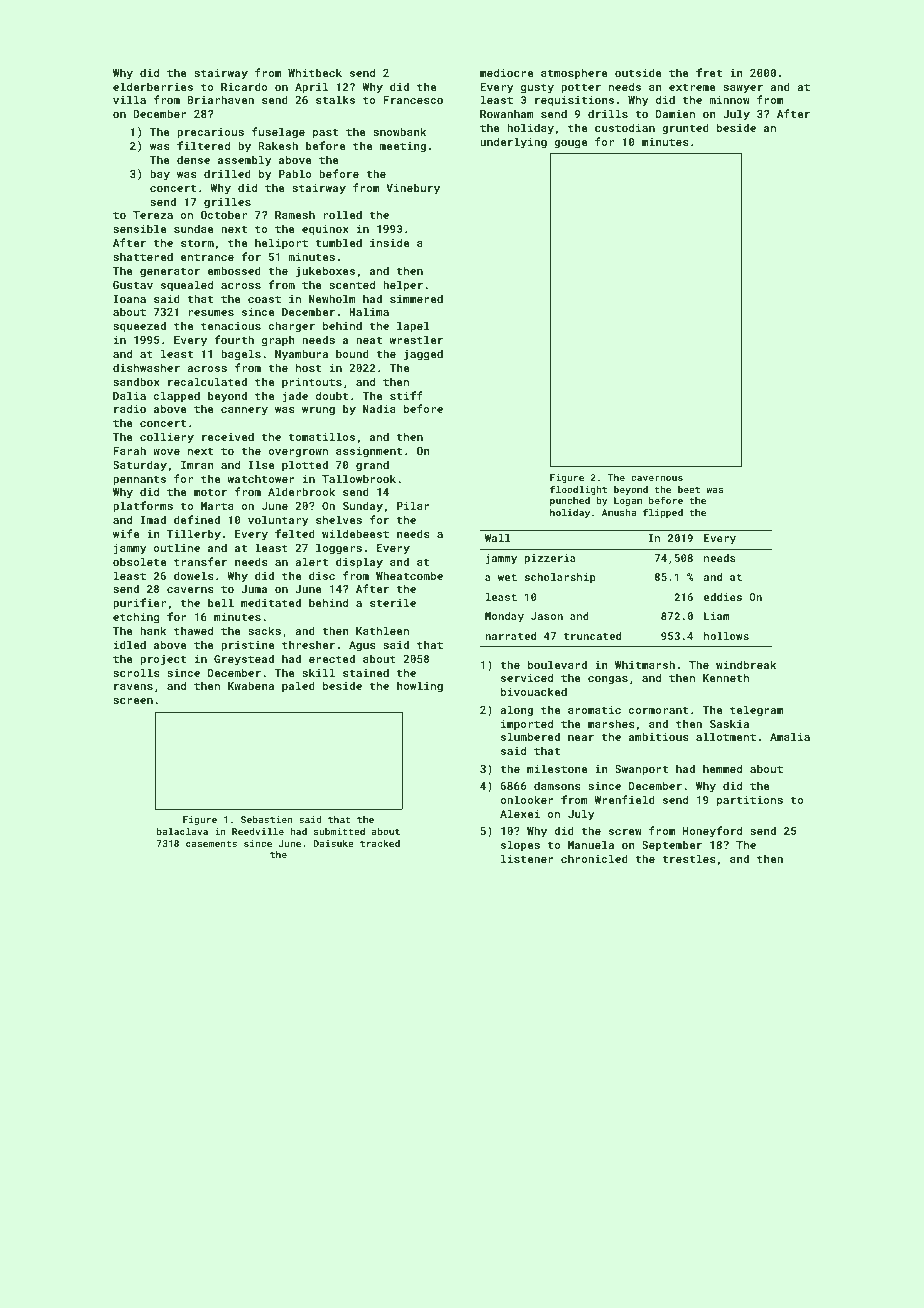 The image size is (924, 1308). I want to click on Briarhaven, so click(220, 99).
